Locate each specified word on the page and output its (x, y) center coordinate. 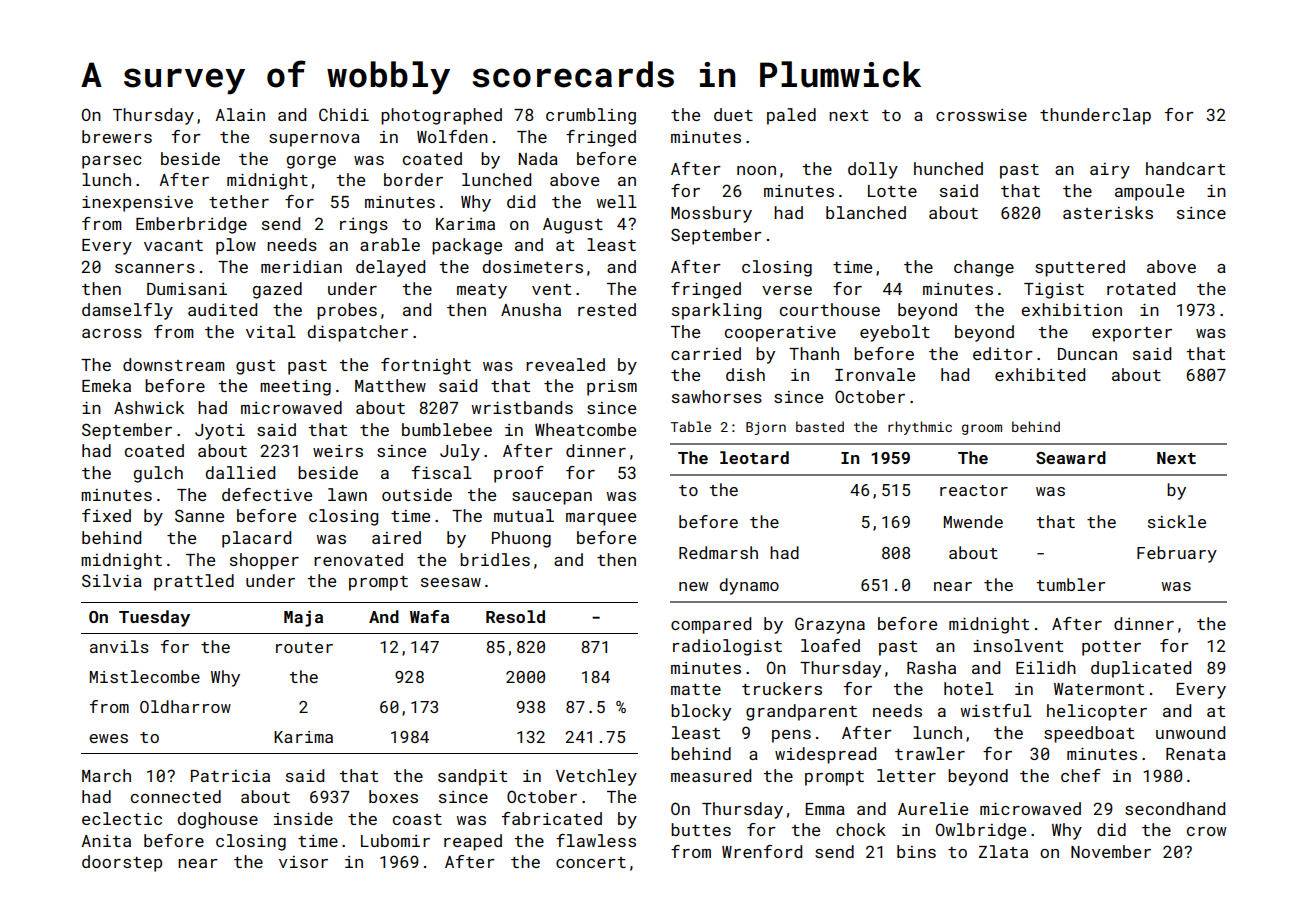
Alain (240, 114)
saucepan (552, 498)
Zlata (1003, 851)
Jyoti (220, 432)
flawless (596, 840)
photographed (441, 116)
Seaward (1071, 457)
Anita (106, 841)
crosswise (981, 115)
